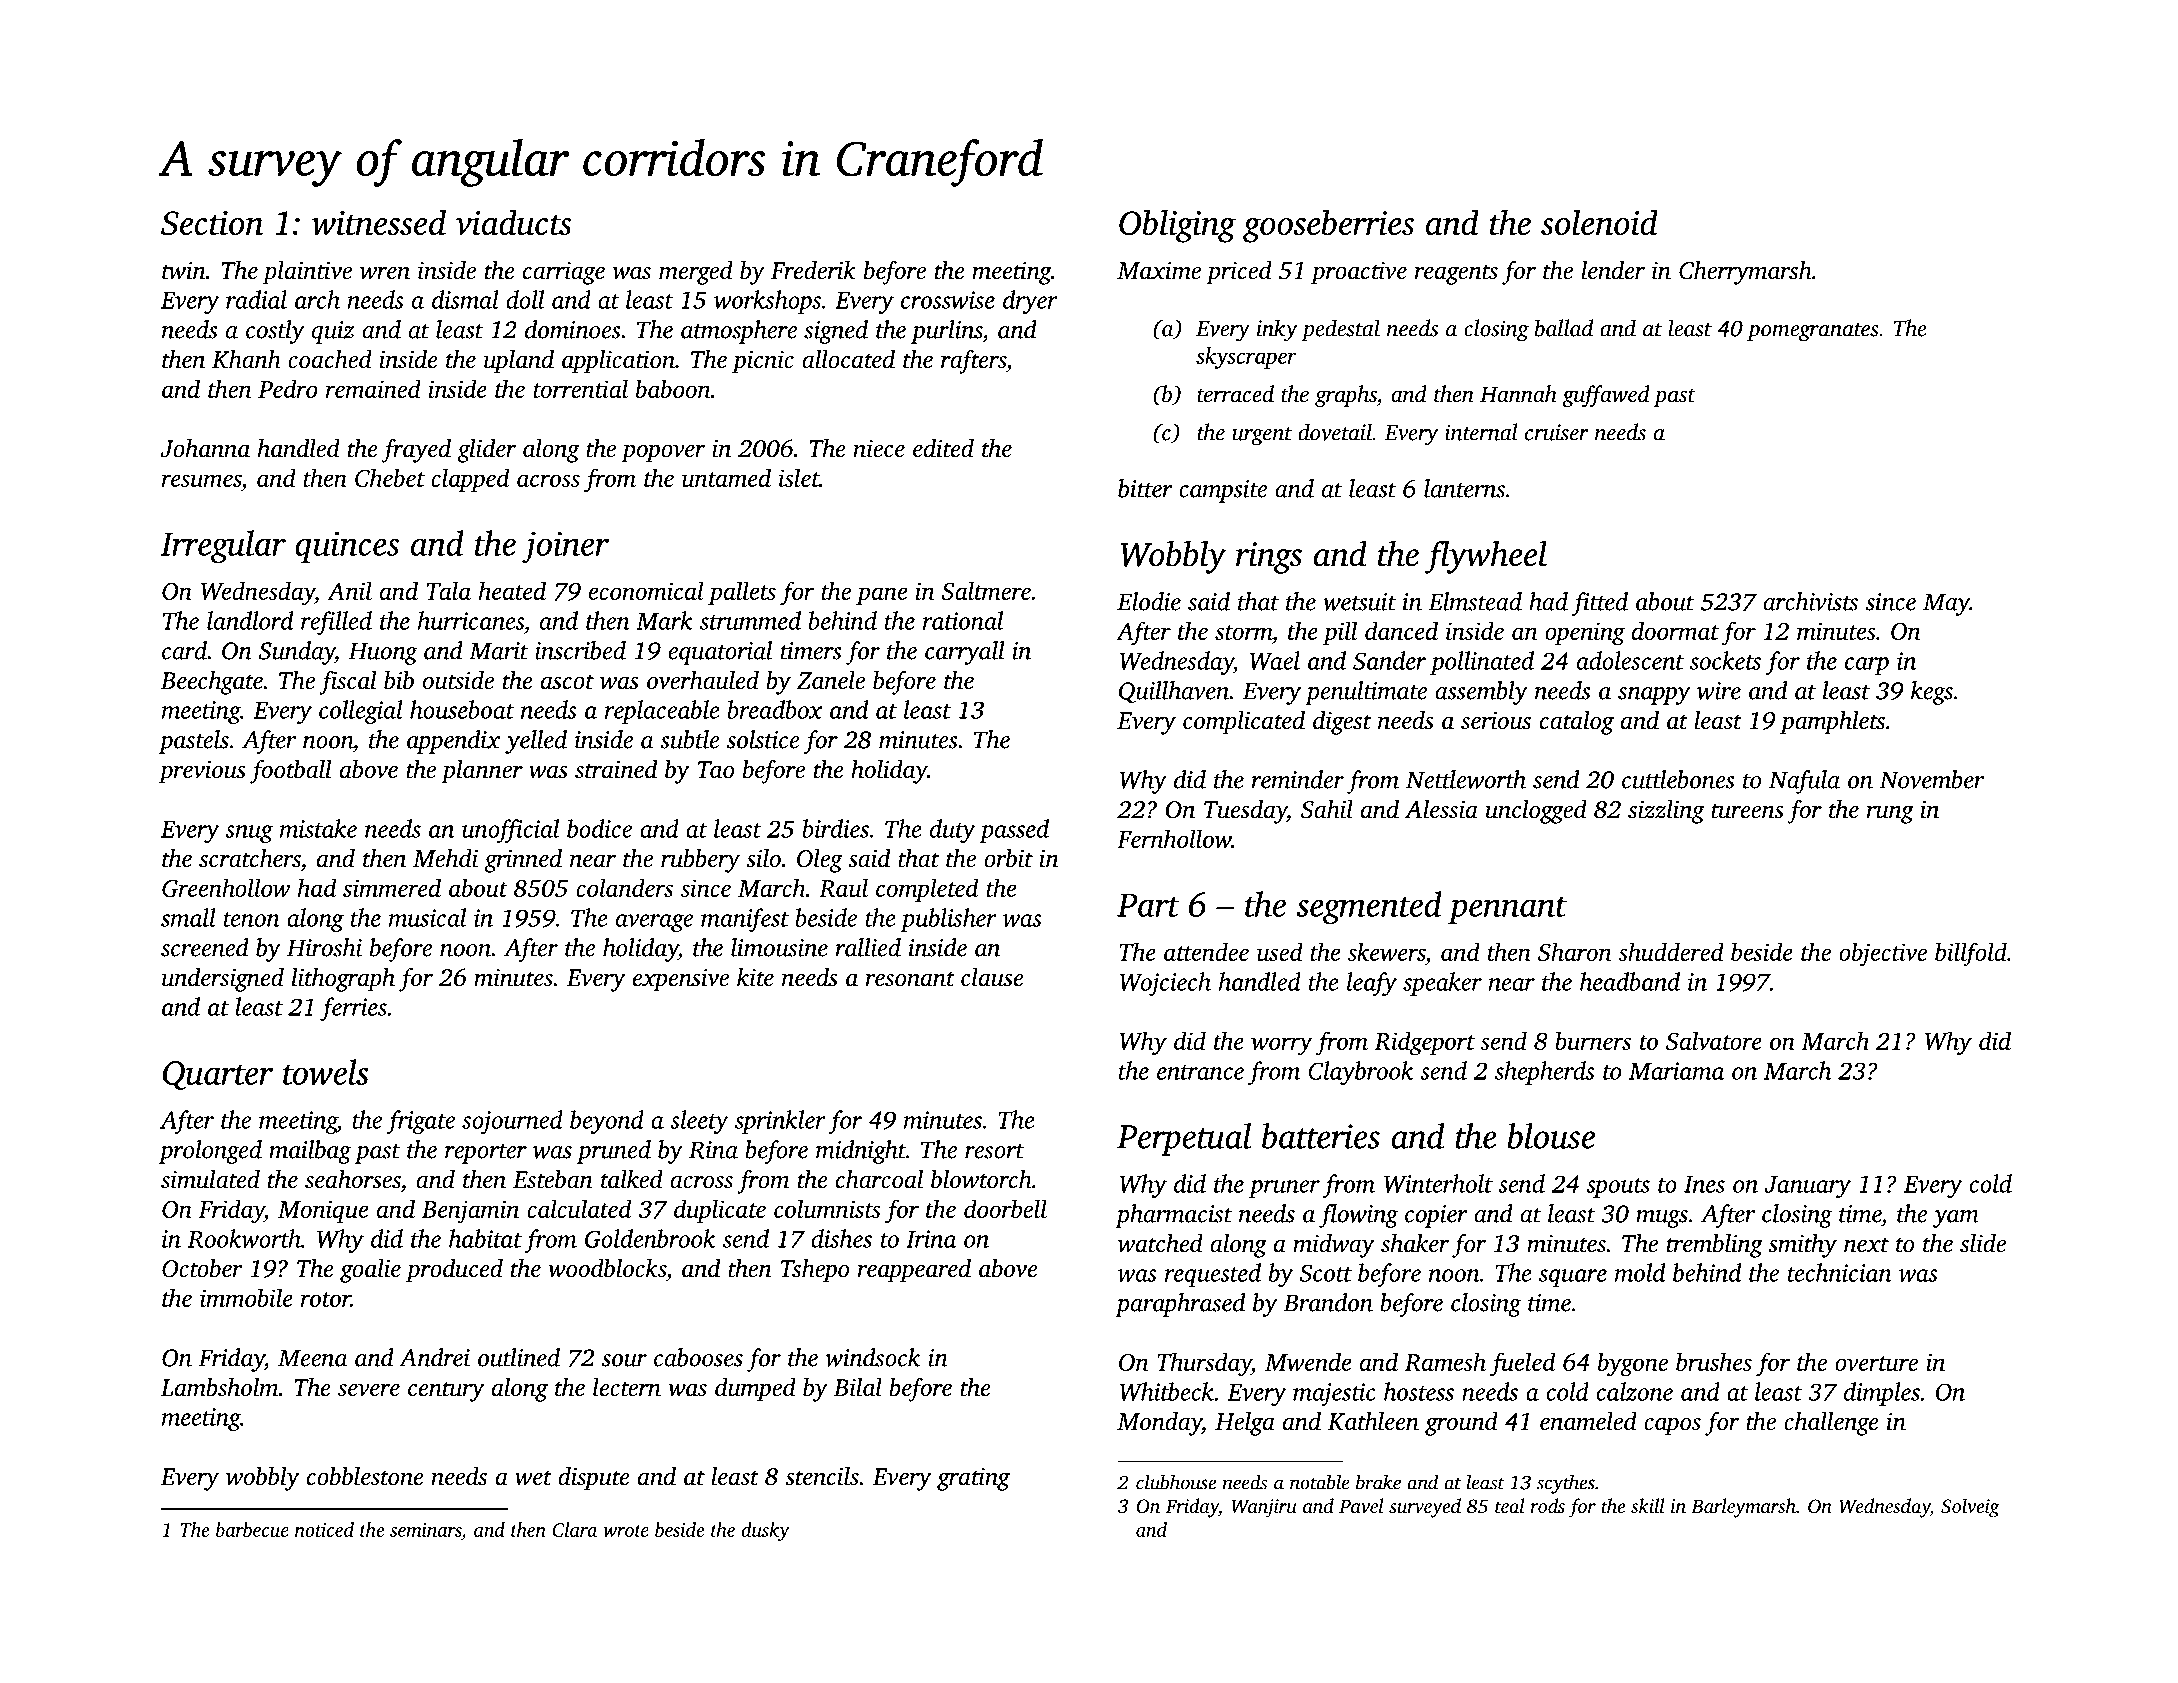  What do you see at coordinates (1743, 1508) in the screenshot?
I see `Barleymarsh` at bounding box center [1743, 1508].
